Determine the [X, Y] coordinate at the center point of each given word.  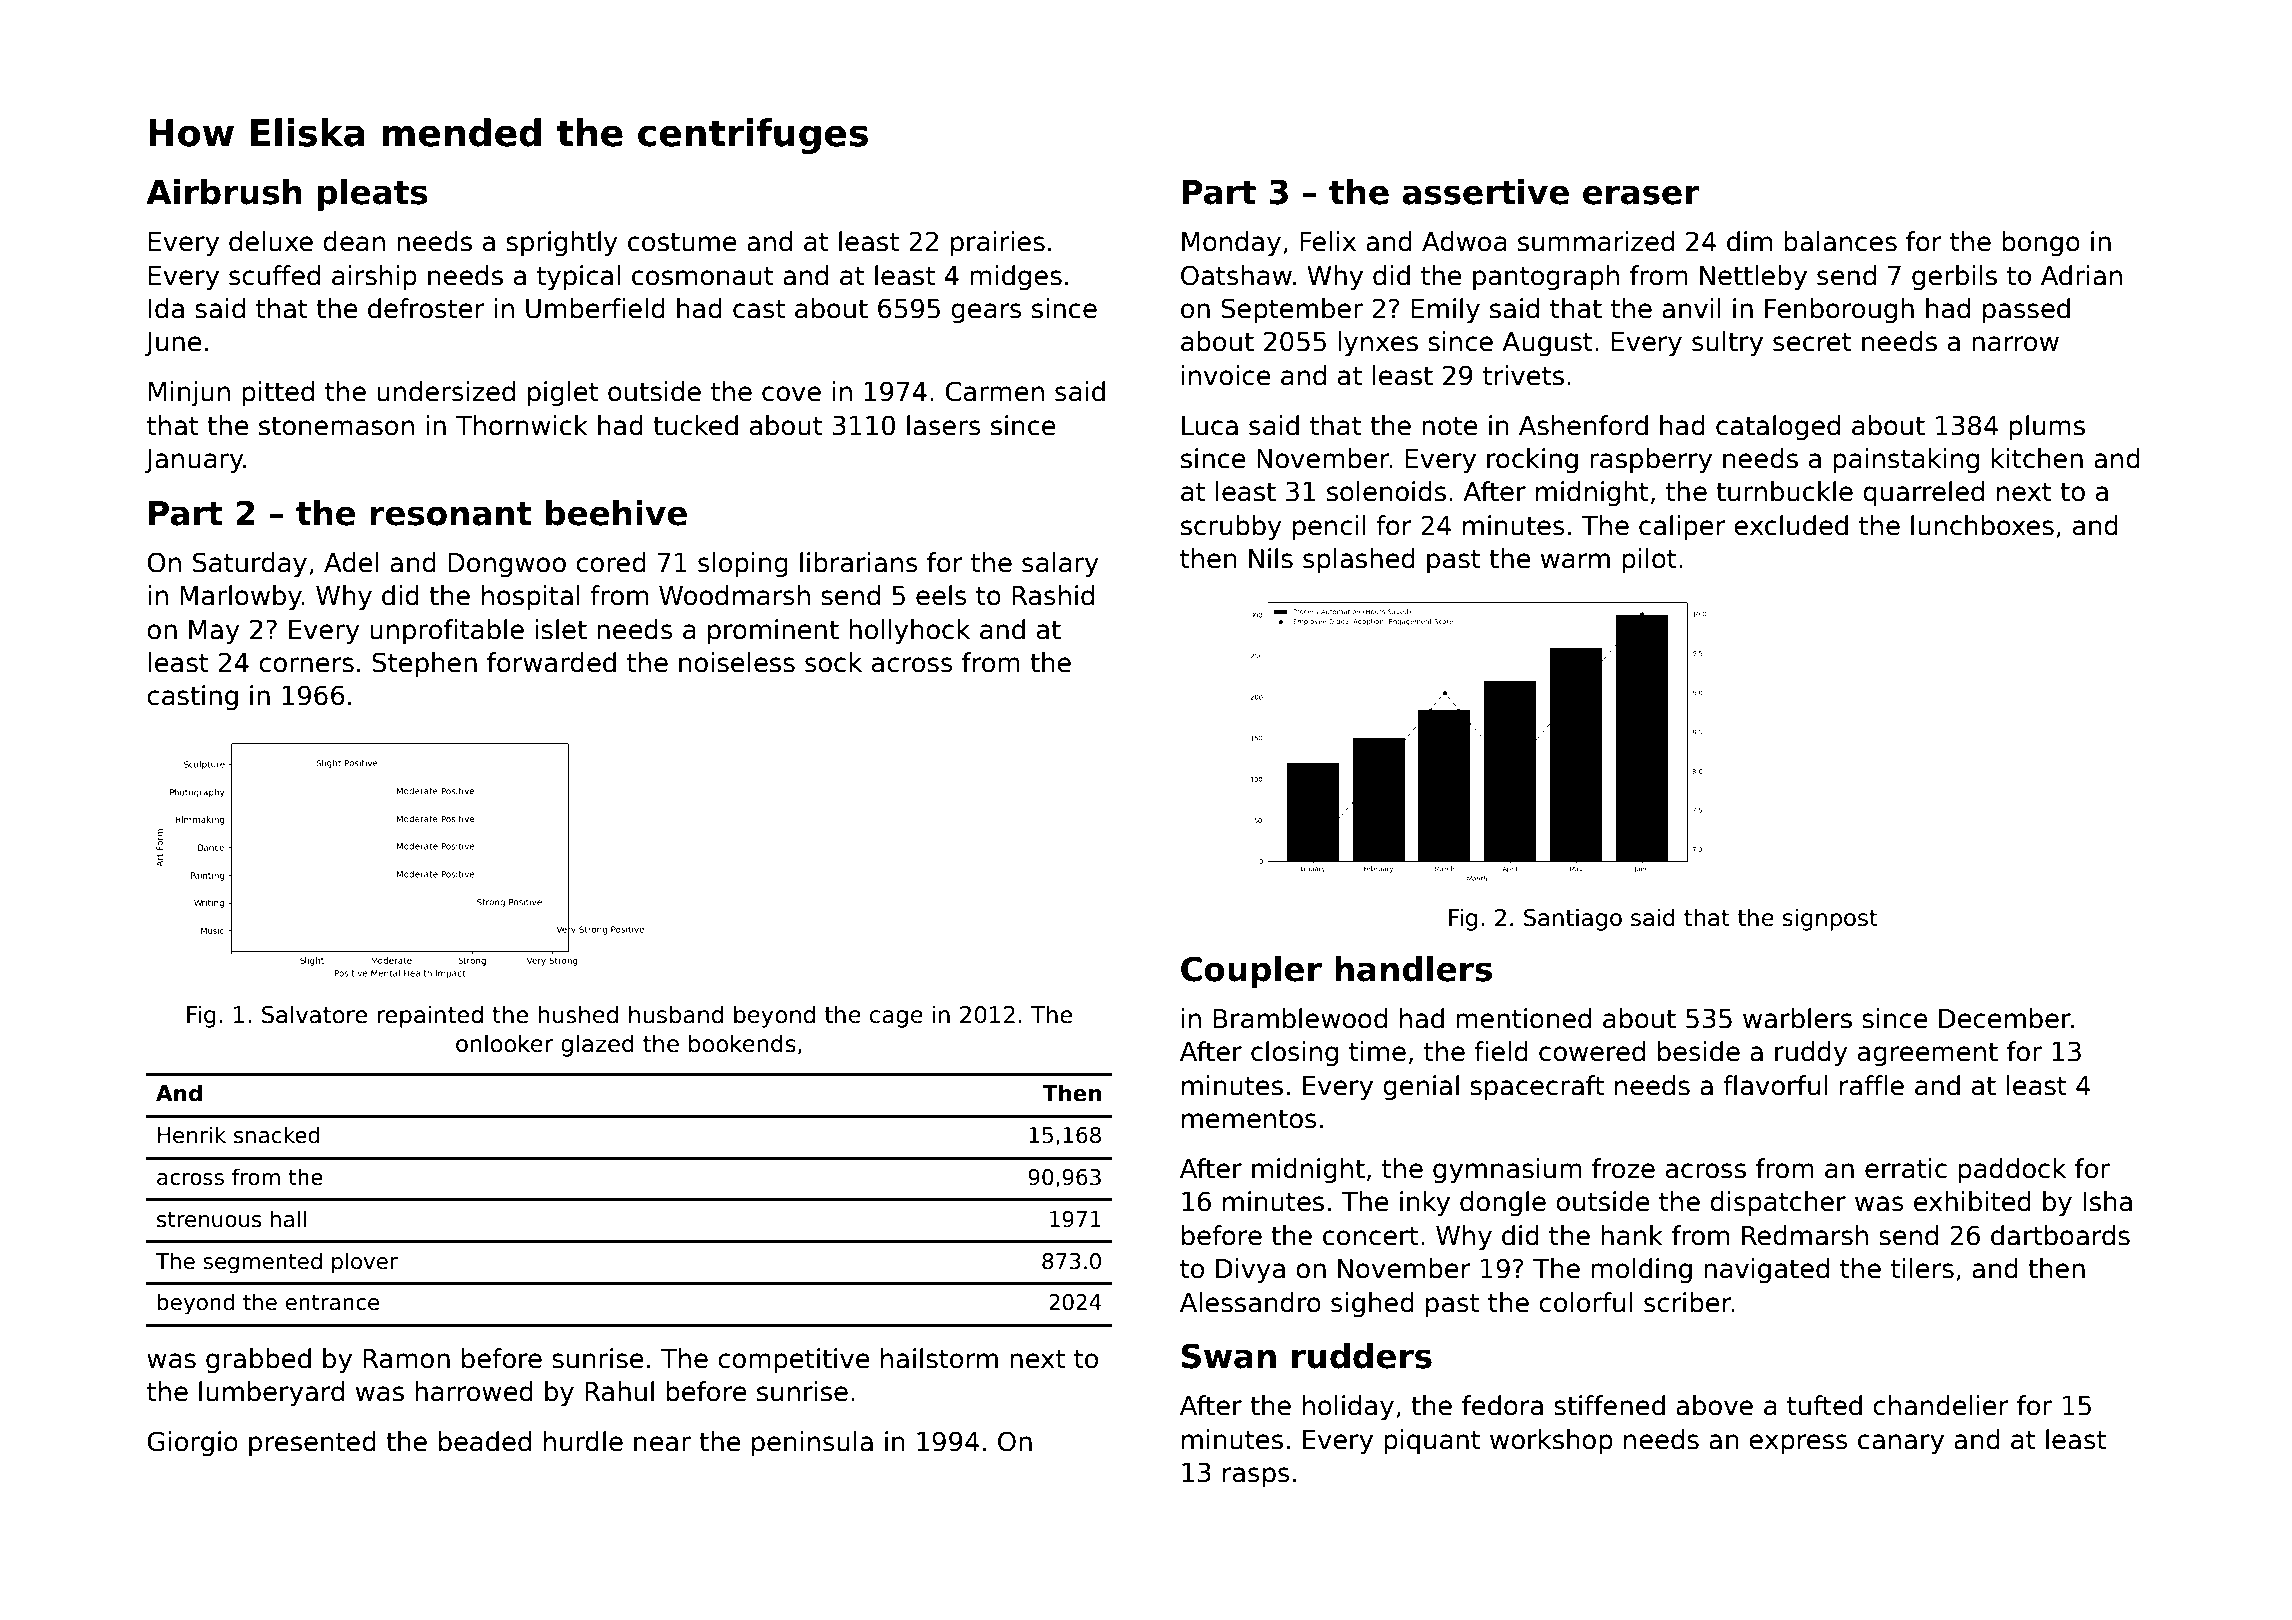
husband [676, 1014]
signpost [1830, 919]
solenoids [1386, 491]
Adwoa [1464, 241]
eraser [1641, 195]
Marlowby [241, 598]
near [662, 1444]
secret [1812, 342]
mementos [1249, 1119]
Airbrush [224, 192]
